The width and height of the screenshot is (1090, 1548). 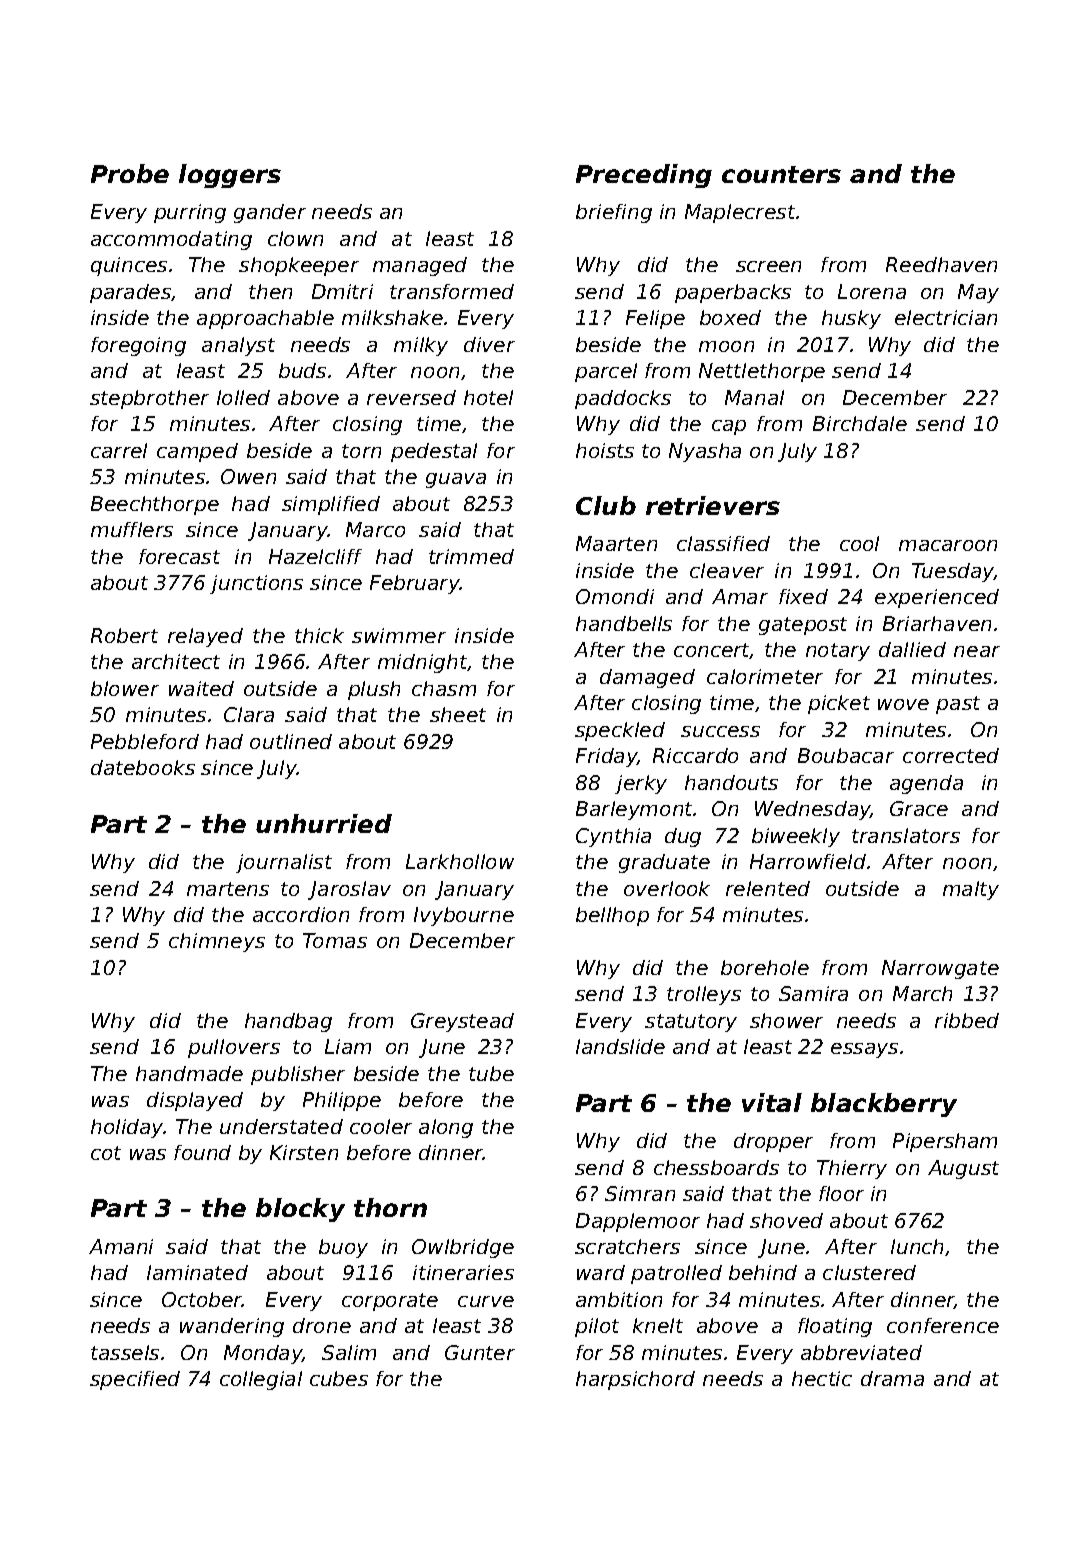 I want to click on loggers, so click(x=230, y=176).
